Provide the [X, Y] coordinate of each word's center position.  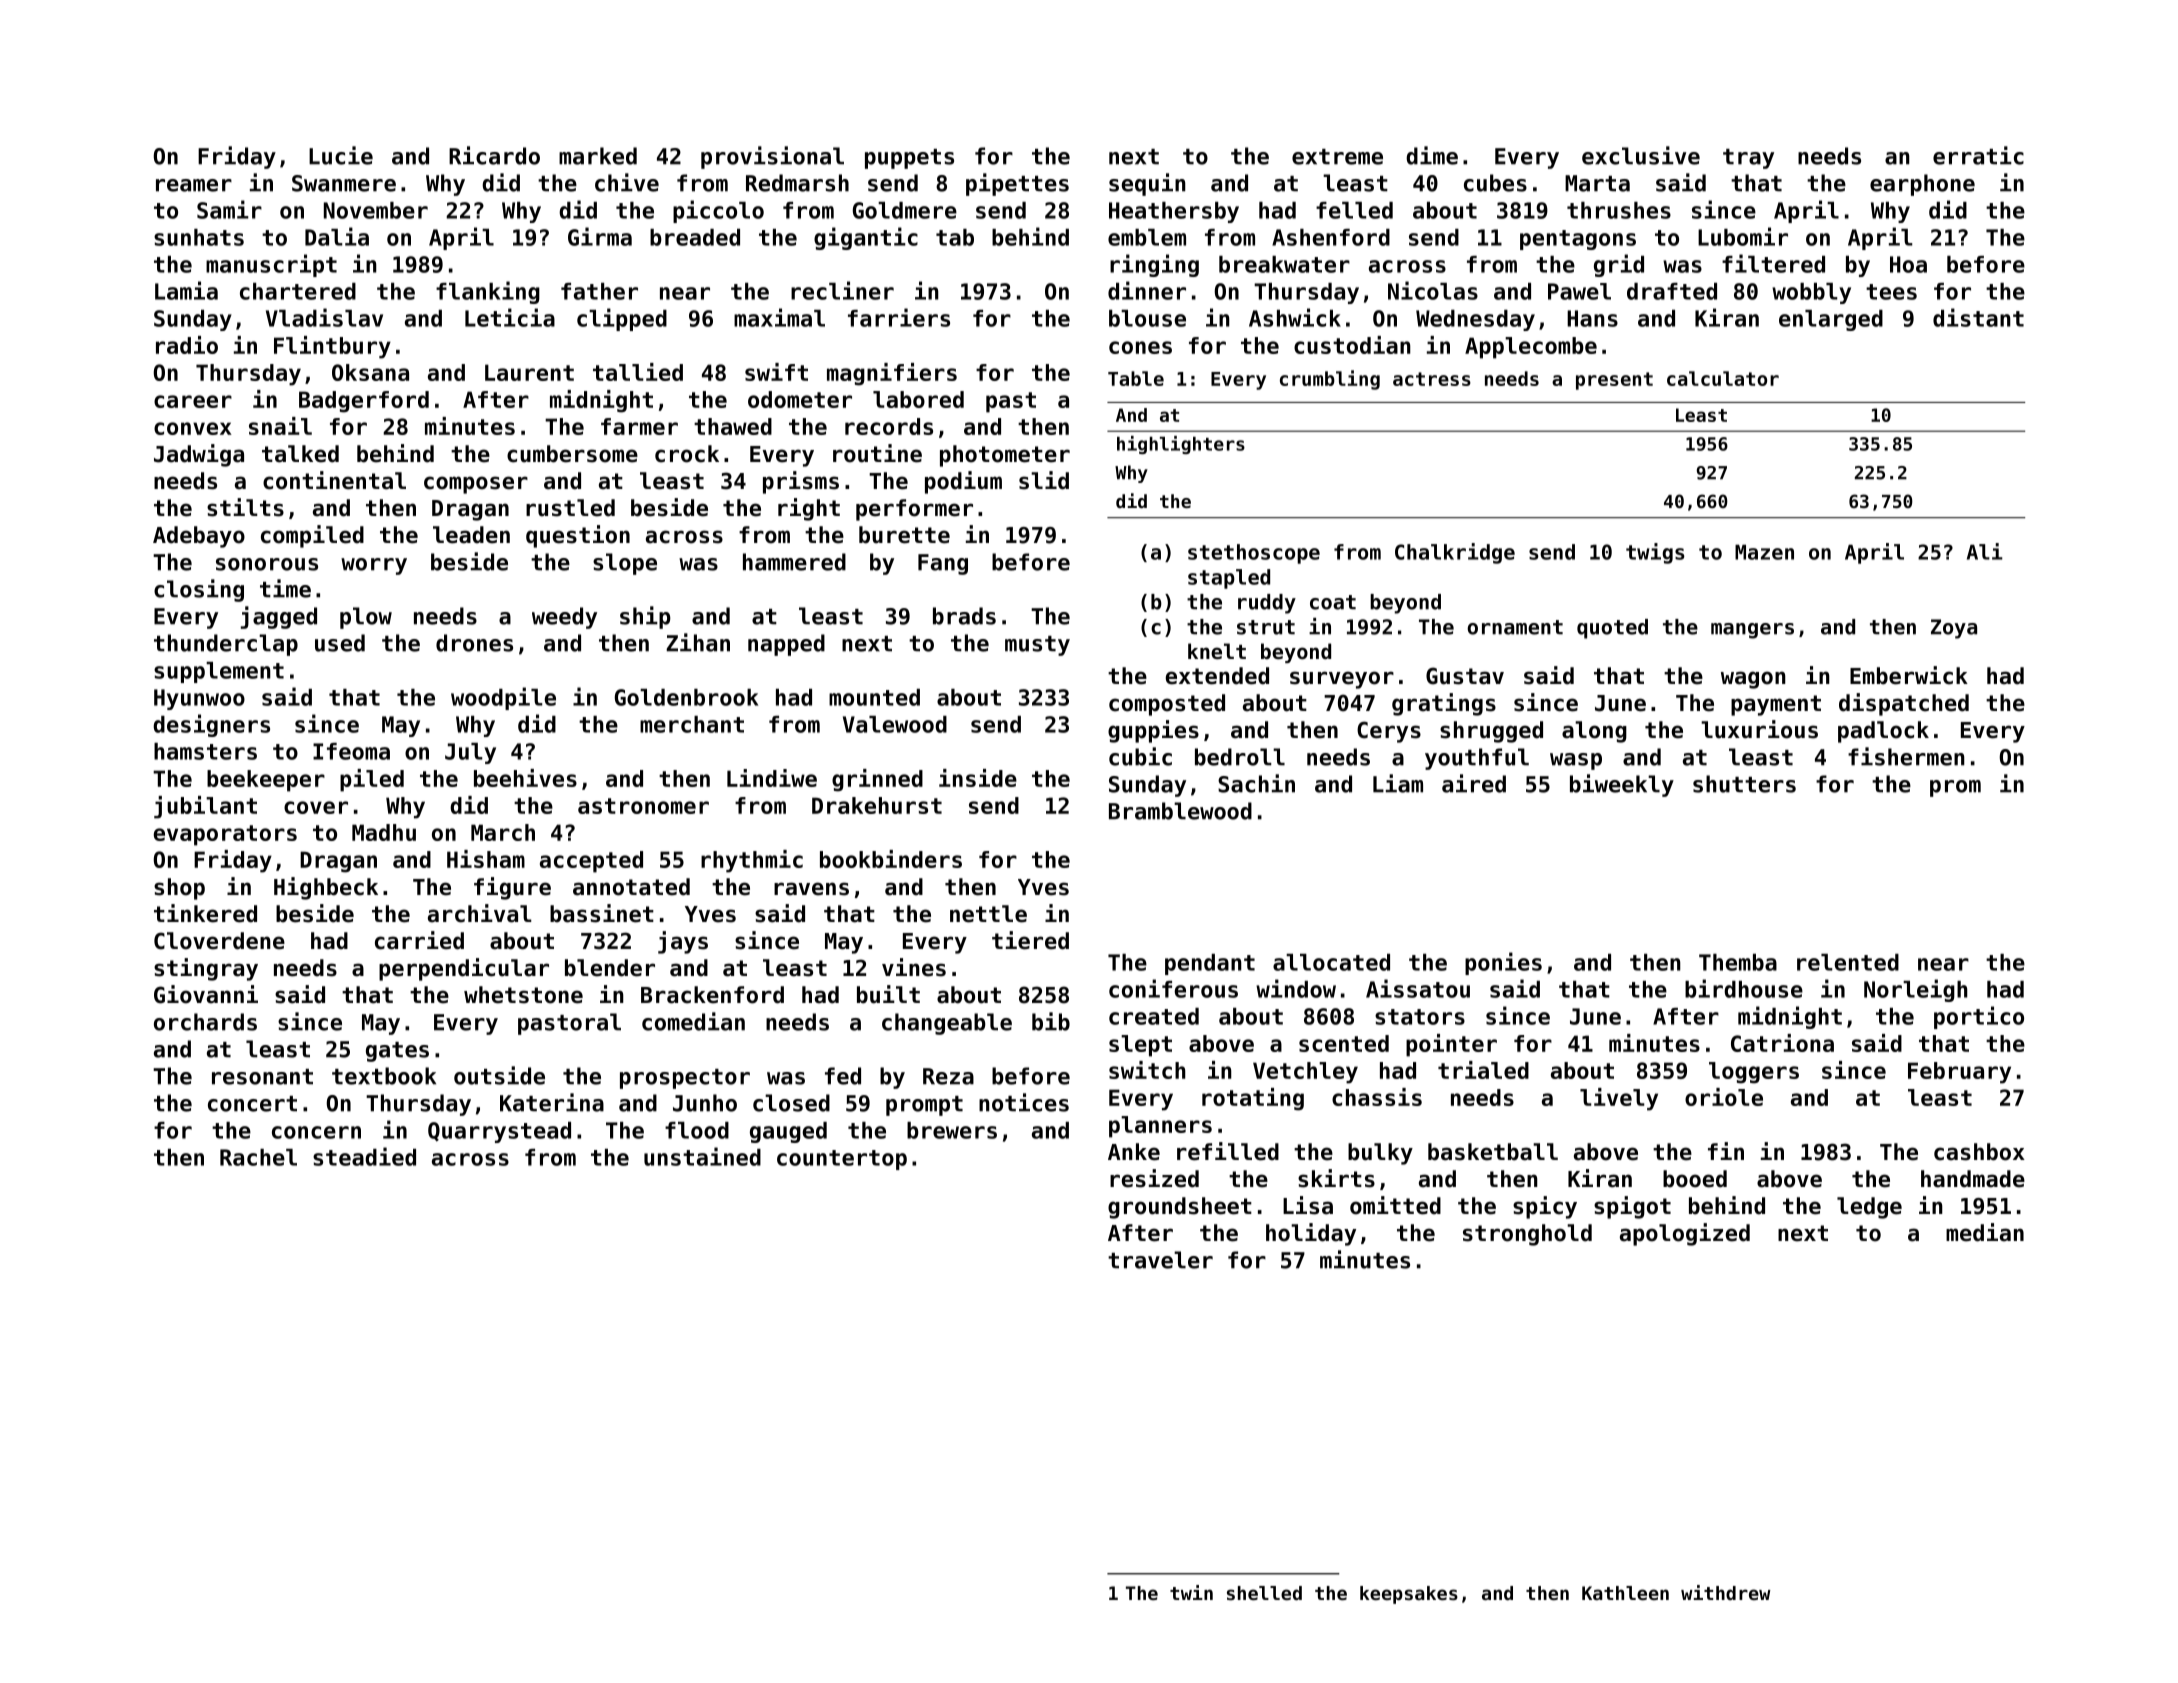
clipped [622, 319]
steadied [364, 1156]
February [1959, 1073]
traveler [1160, 1260]
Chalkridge [1455, 553]
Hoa [1908, 264]
